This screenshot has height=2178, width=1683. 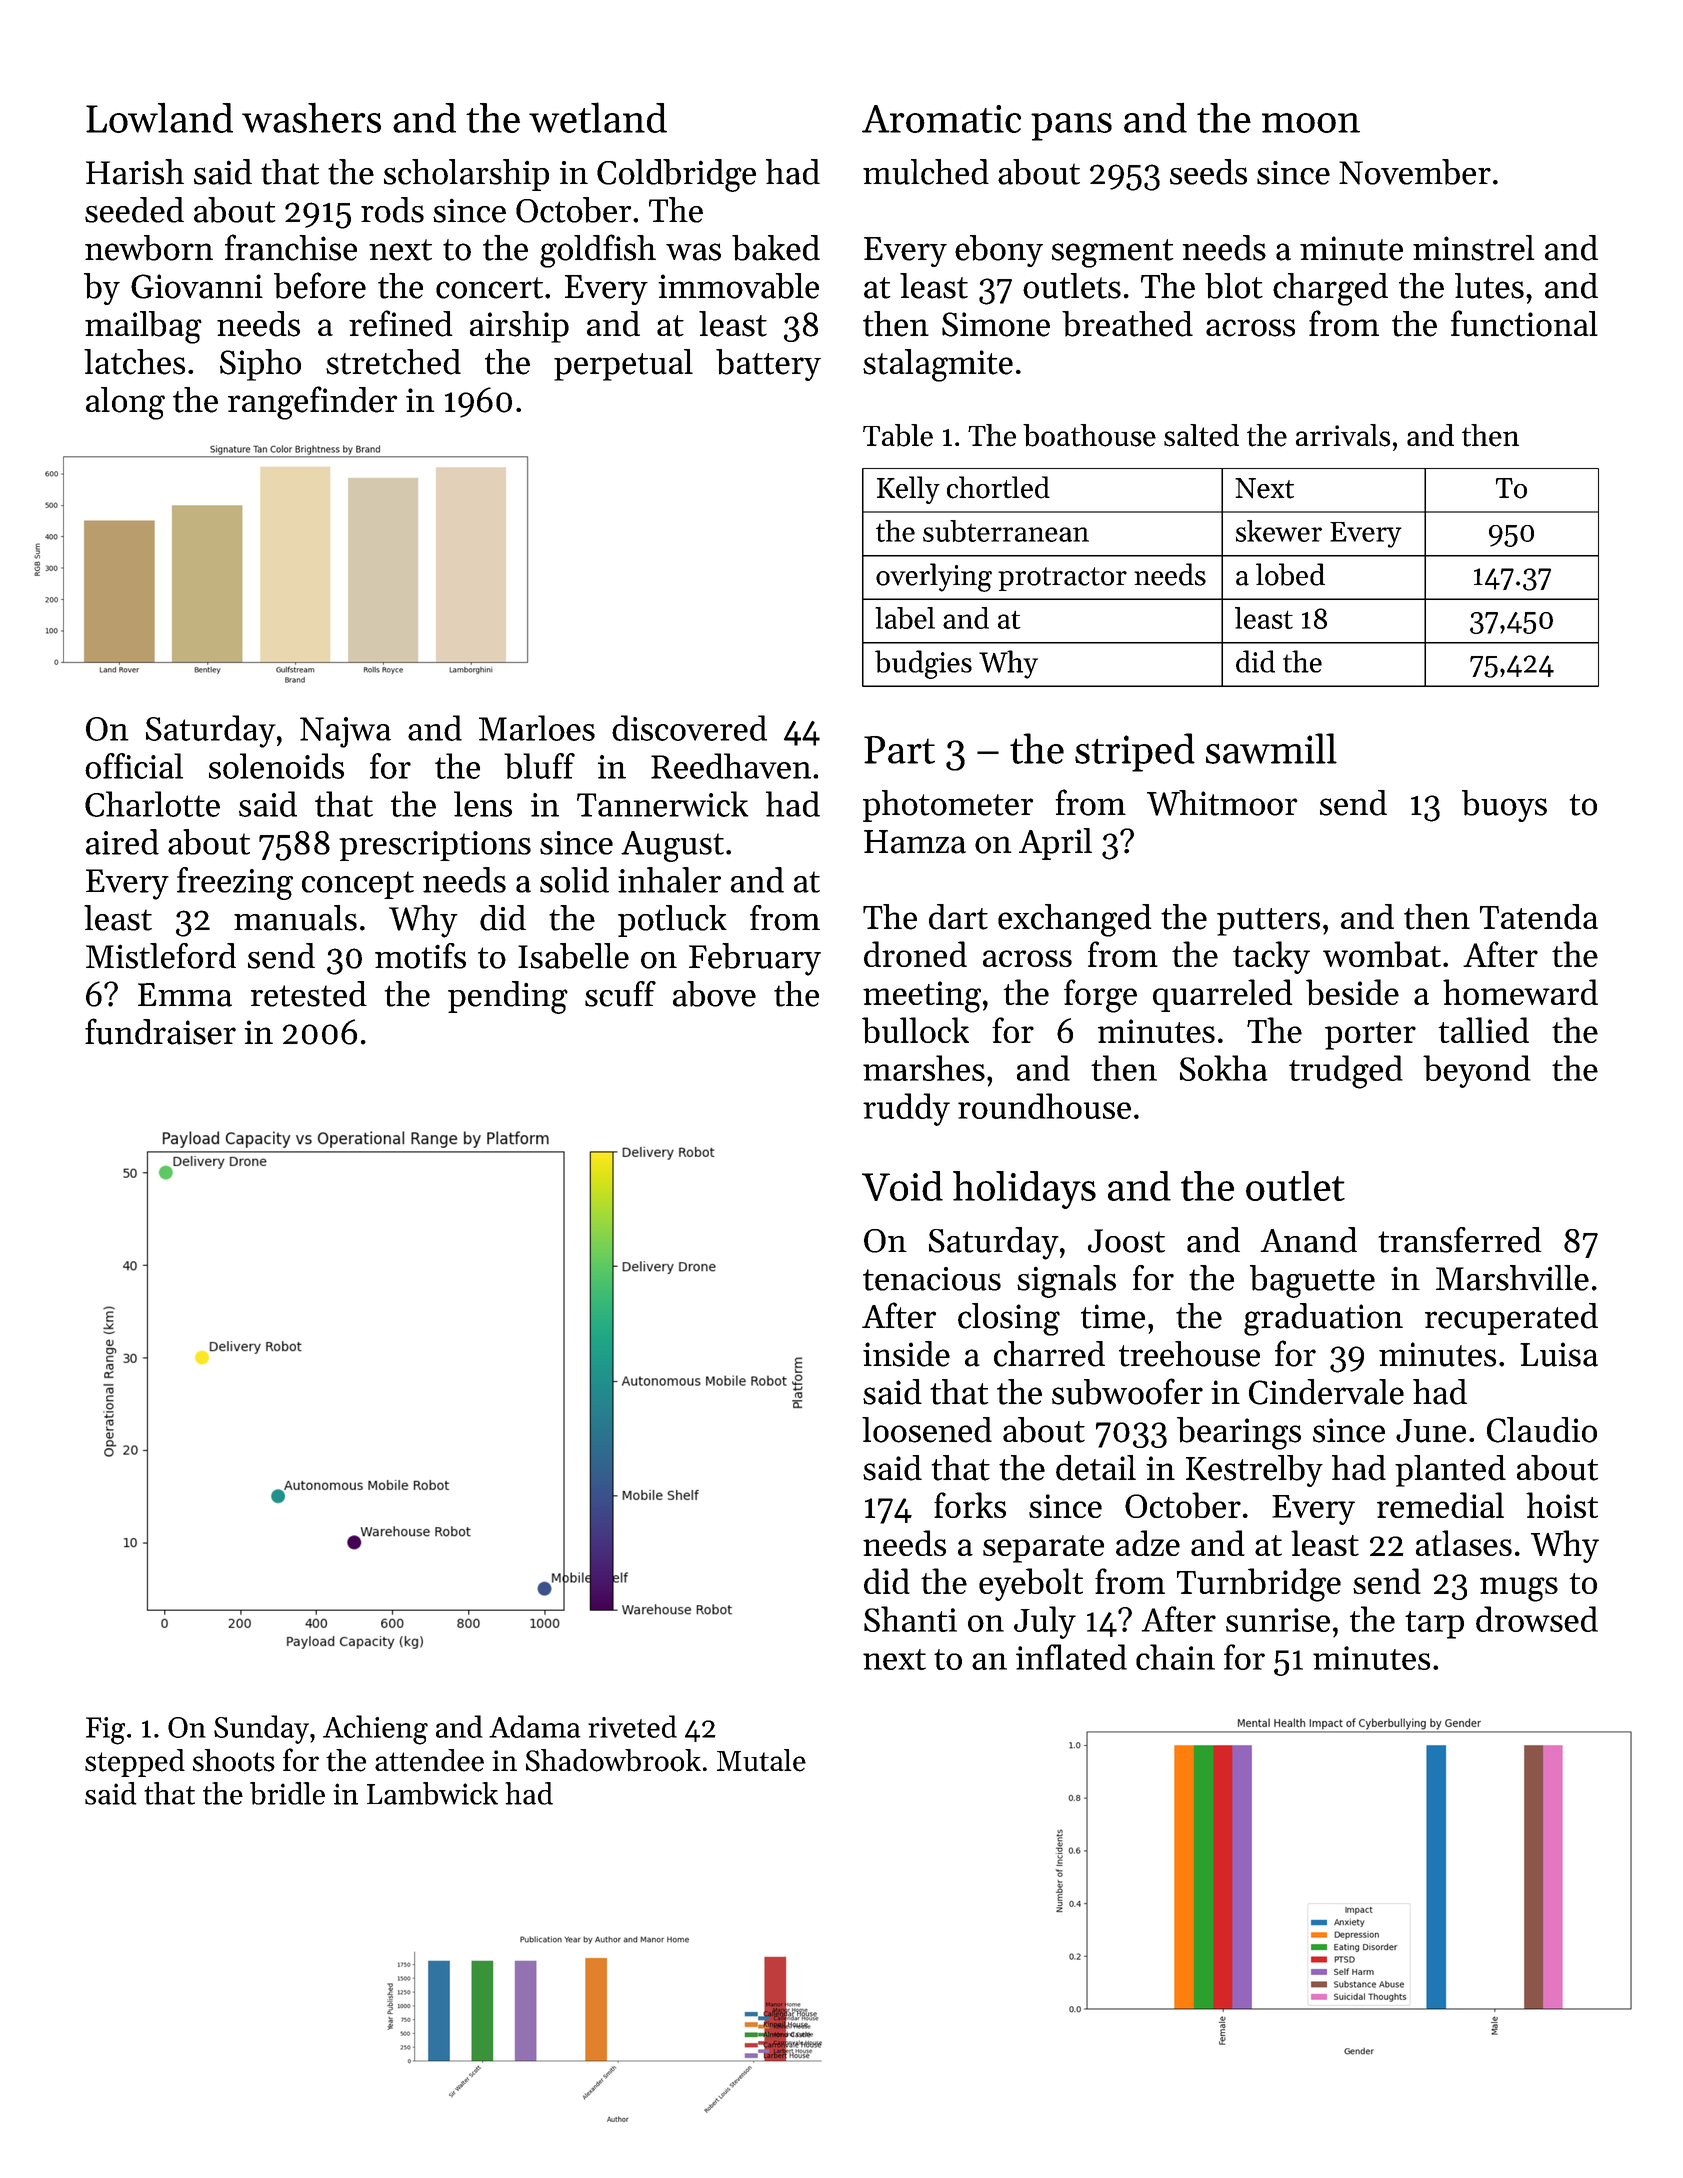 I want to click on Void, so click(x=902, y=1186).
